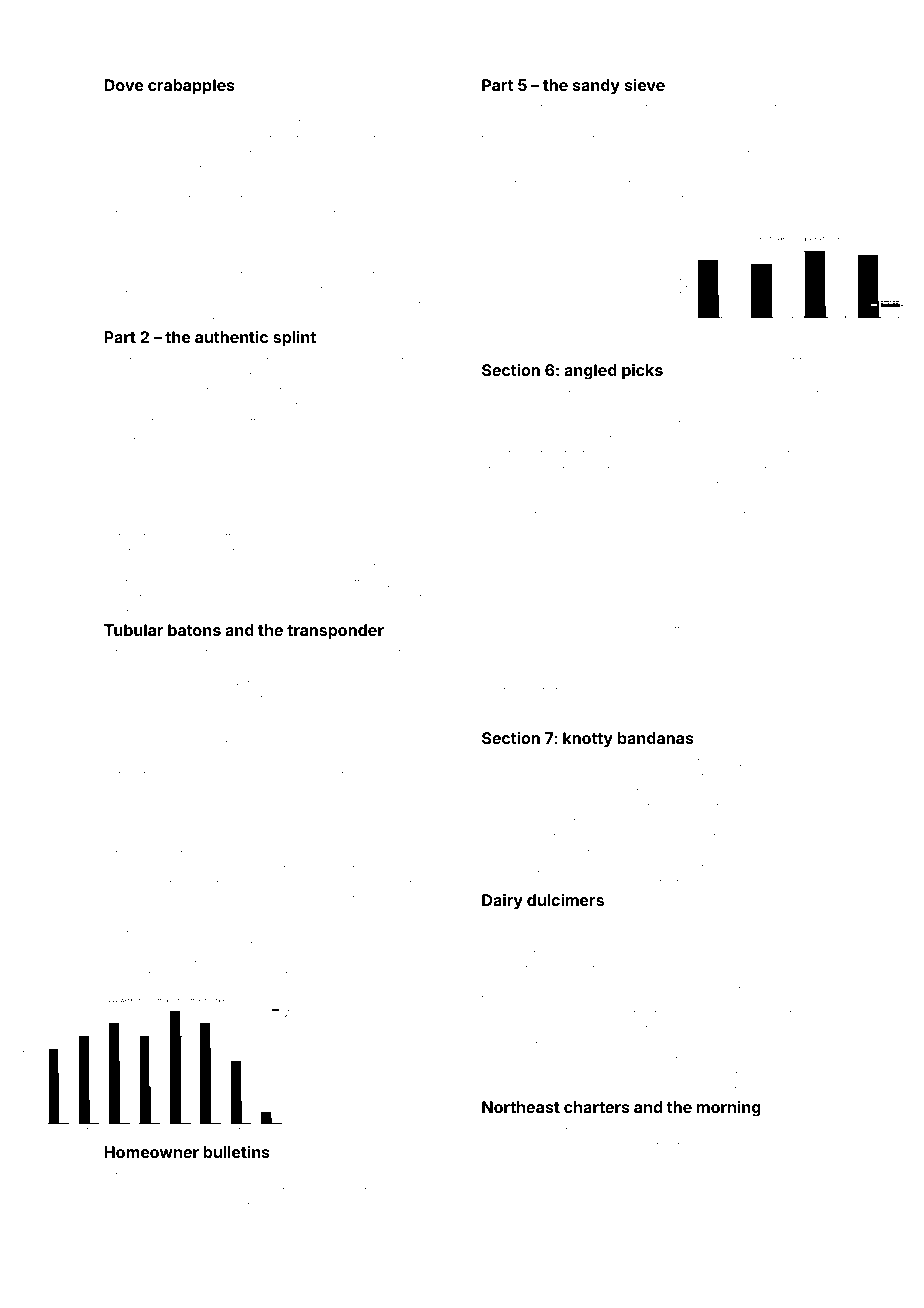  I want to click on Victor, so click(408, 521).
